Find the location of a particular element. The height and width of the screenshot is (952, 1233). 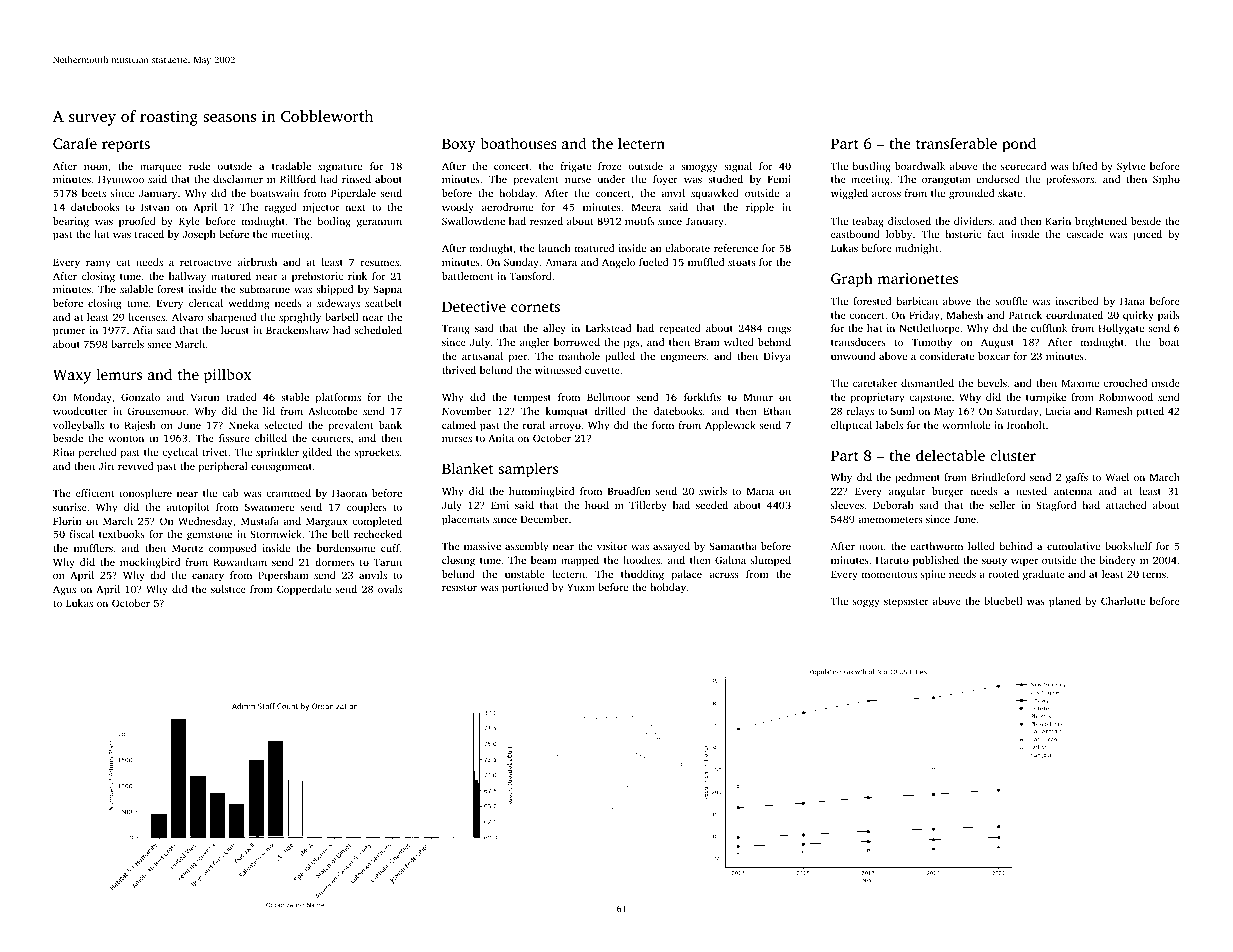

barbican is located at coordinates (917, 301).
